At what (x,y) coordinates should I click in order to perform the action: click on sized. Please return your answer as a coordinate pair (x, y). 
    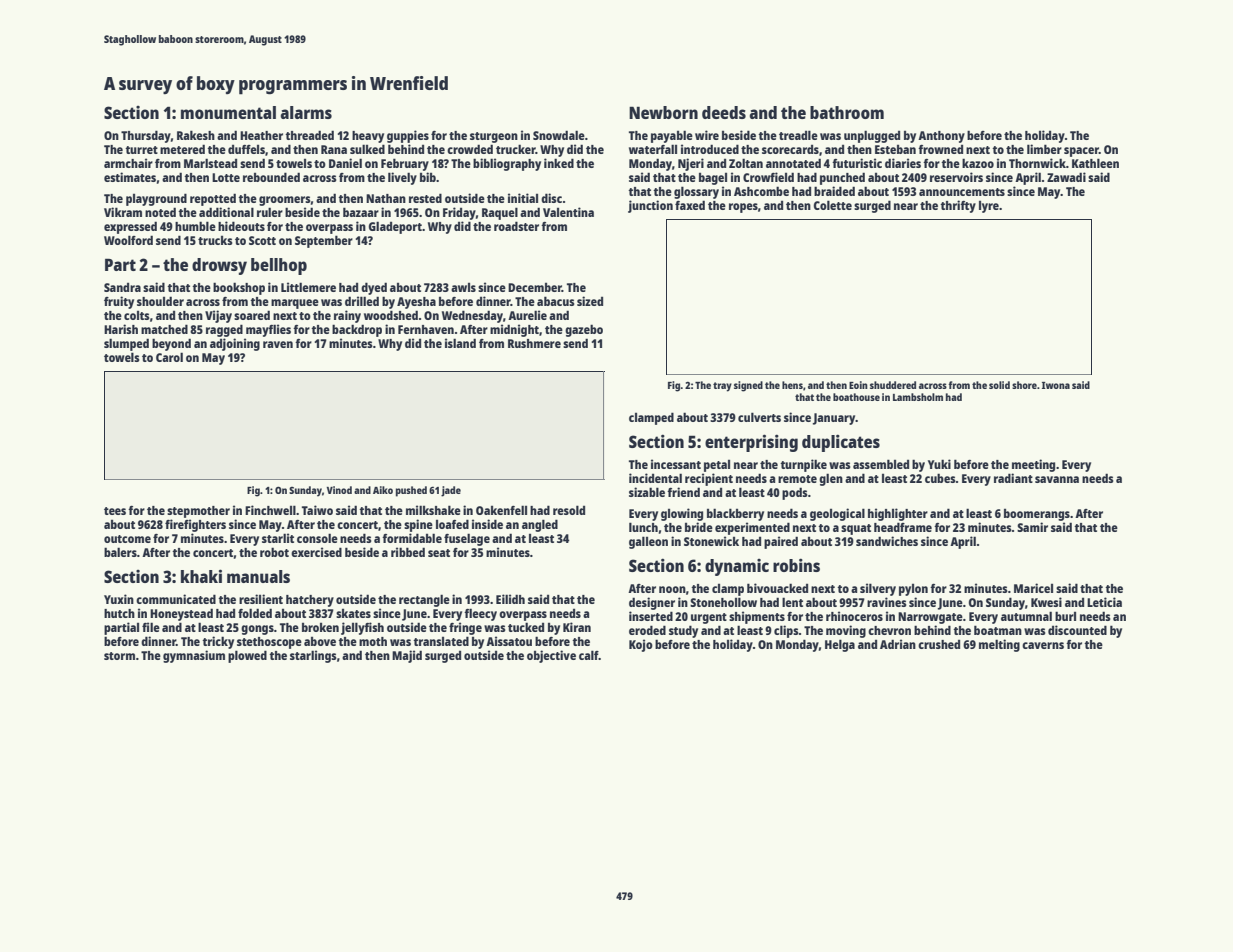
    Looking at the image, I should click on (590, 301).
